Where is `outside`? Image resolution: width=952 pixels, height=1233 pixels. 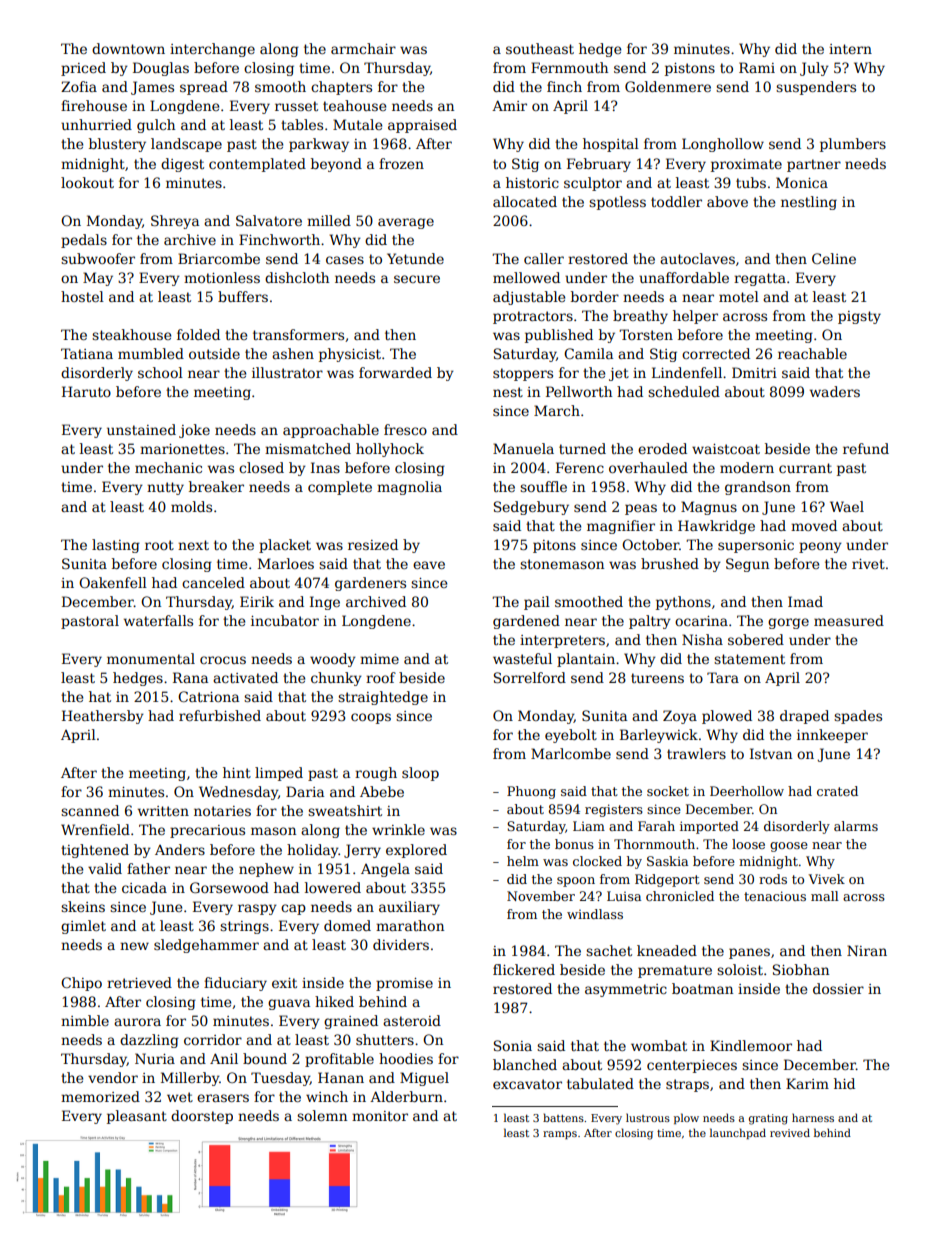 outside is located at coordinates (214, 353).
